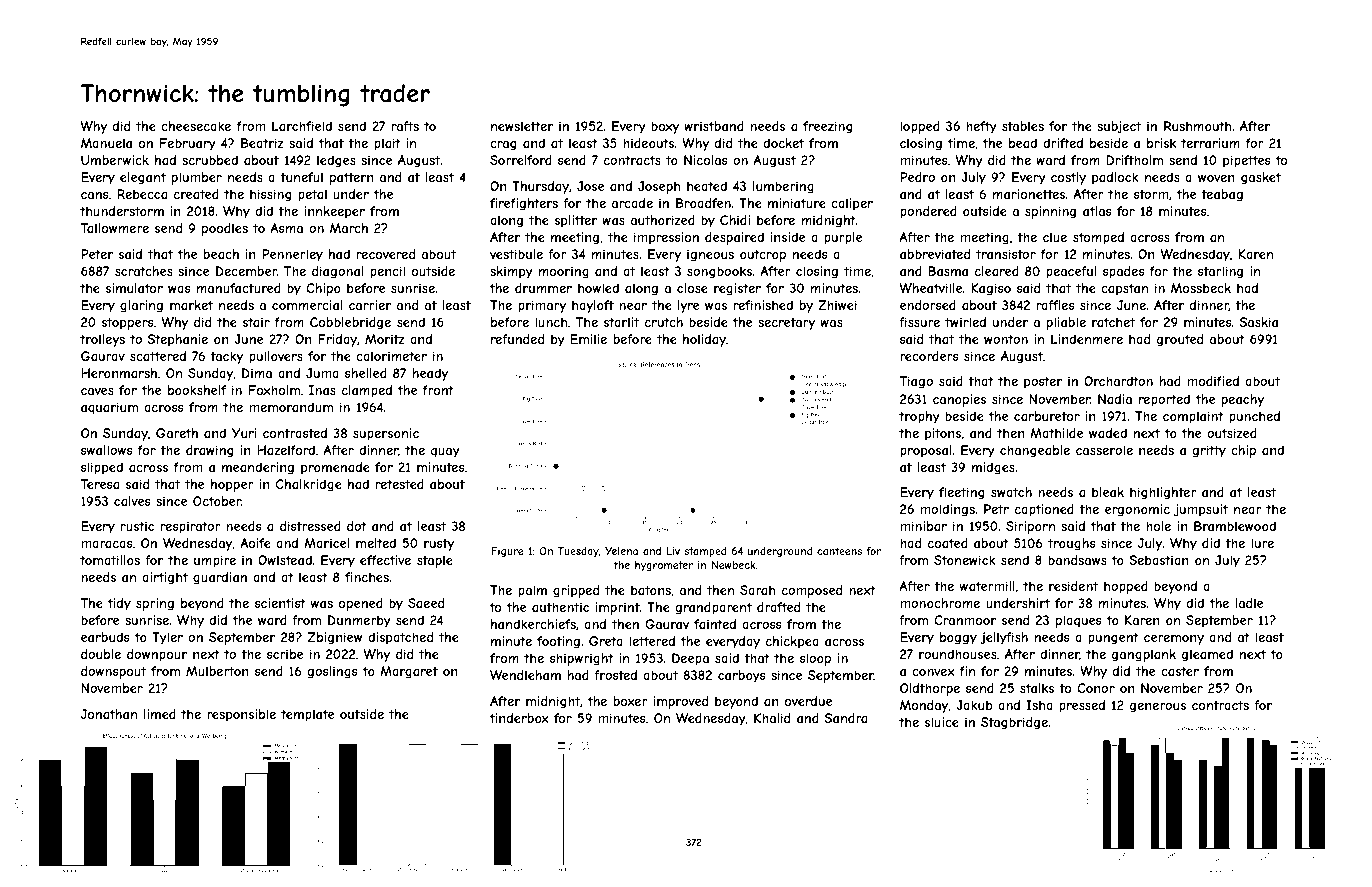  Describe the element at coordinates (1180, 671) in the screenshot. I see `caster` at that location.
